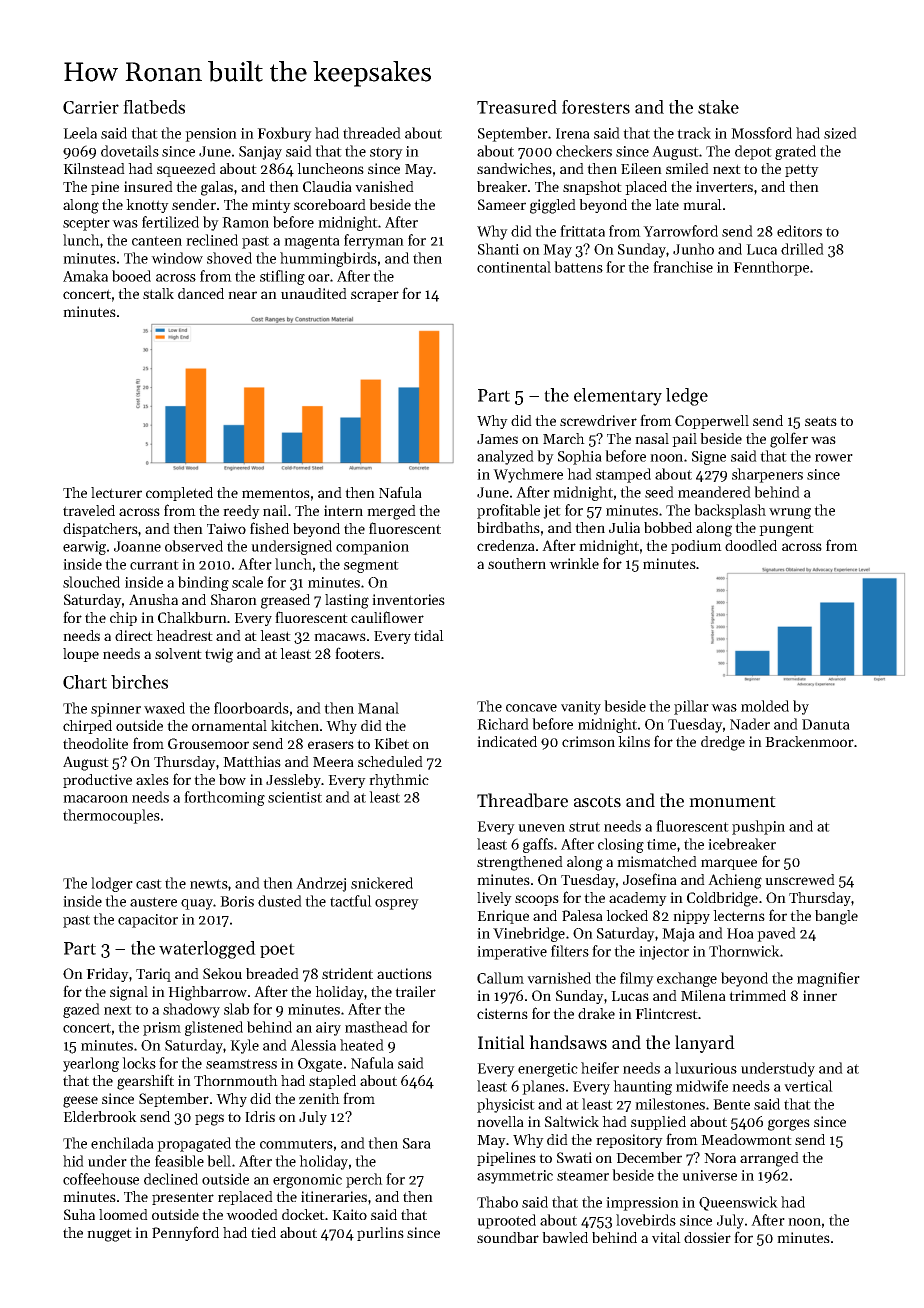 This page has height=1308, width=924. Describe the element at coordinates (80, 1102) in the page. I see `geese` at that location.
